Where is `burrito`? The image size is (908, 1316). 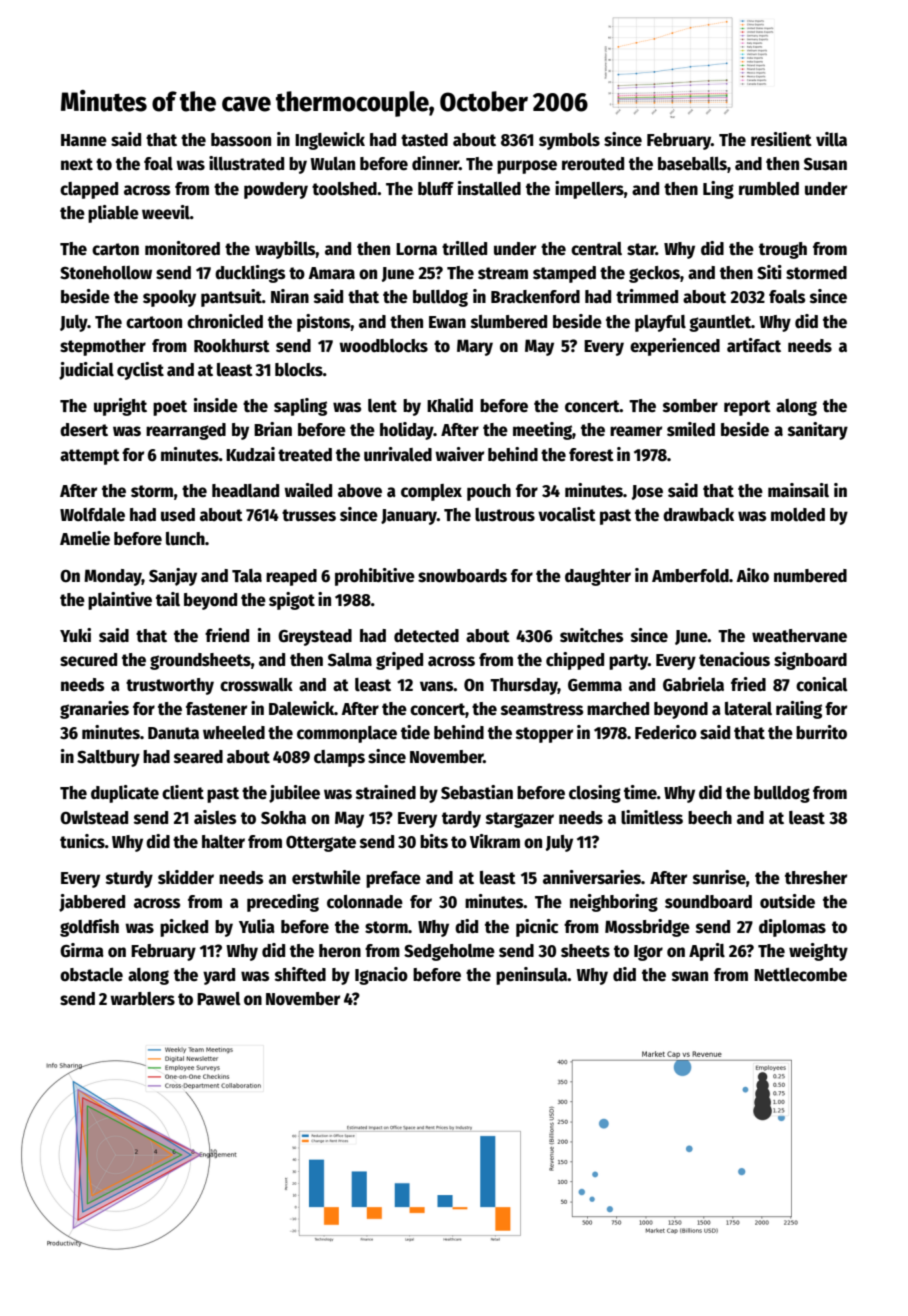 burrito is located at coordinates (821, 732).
